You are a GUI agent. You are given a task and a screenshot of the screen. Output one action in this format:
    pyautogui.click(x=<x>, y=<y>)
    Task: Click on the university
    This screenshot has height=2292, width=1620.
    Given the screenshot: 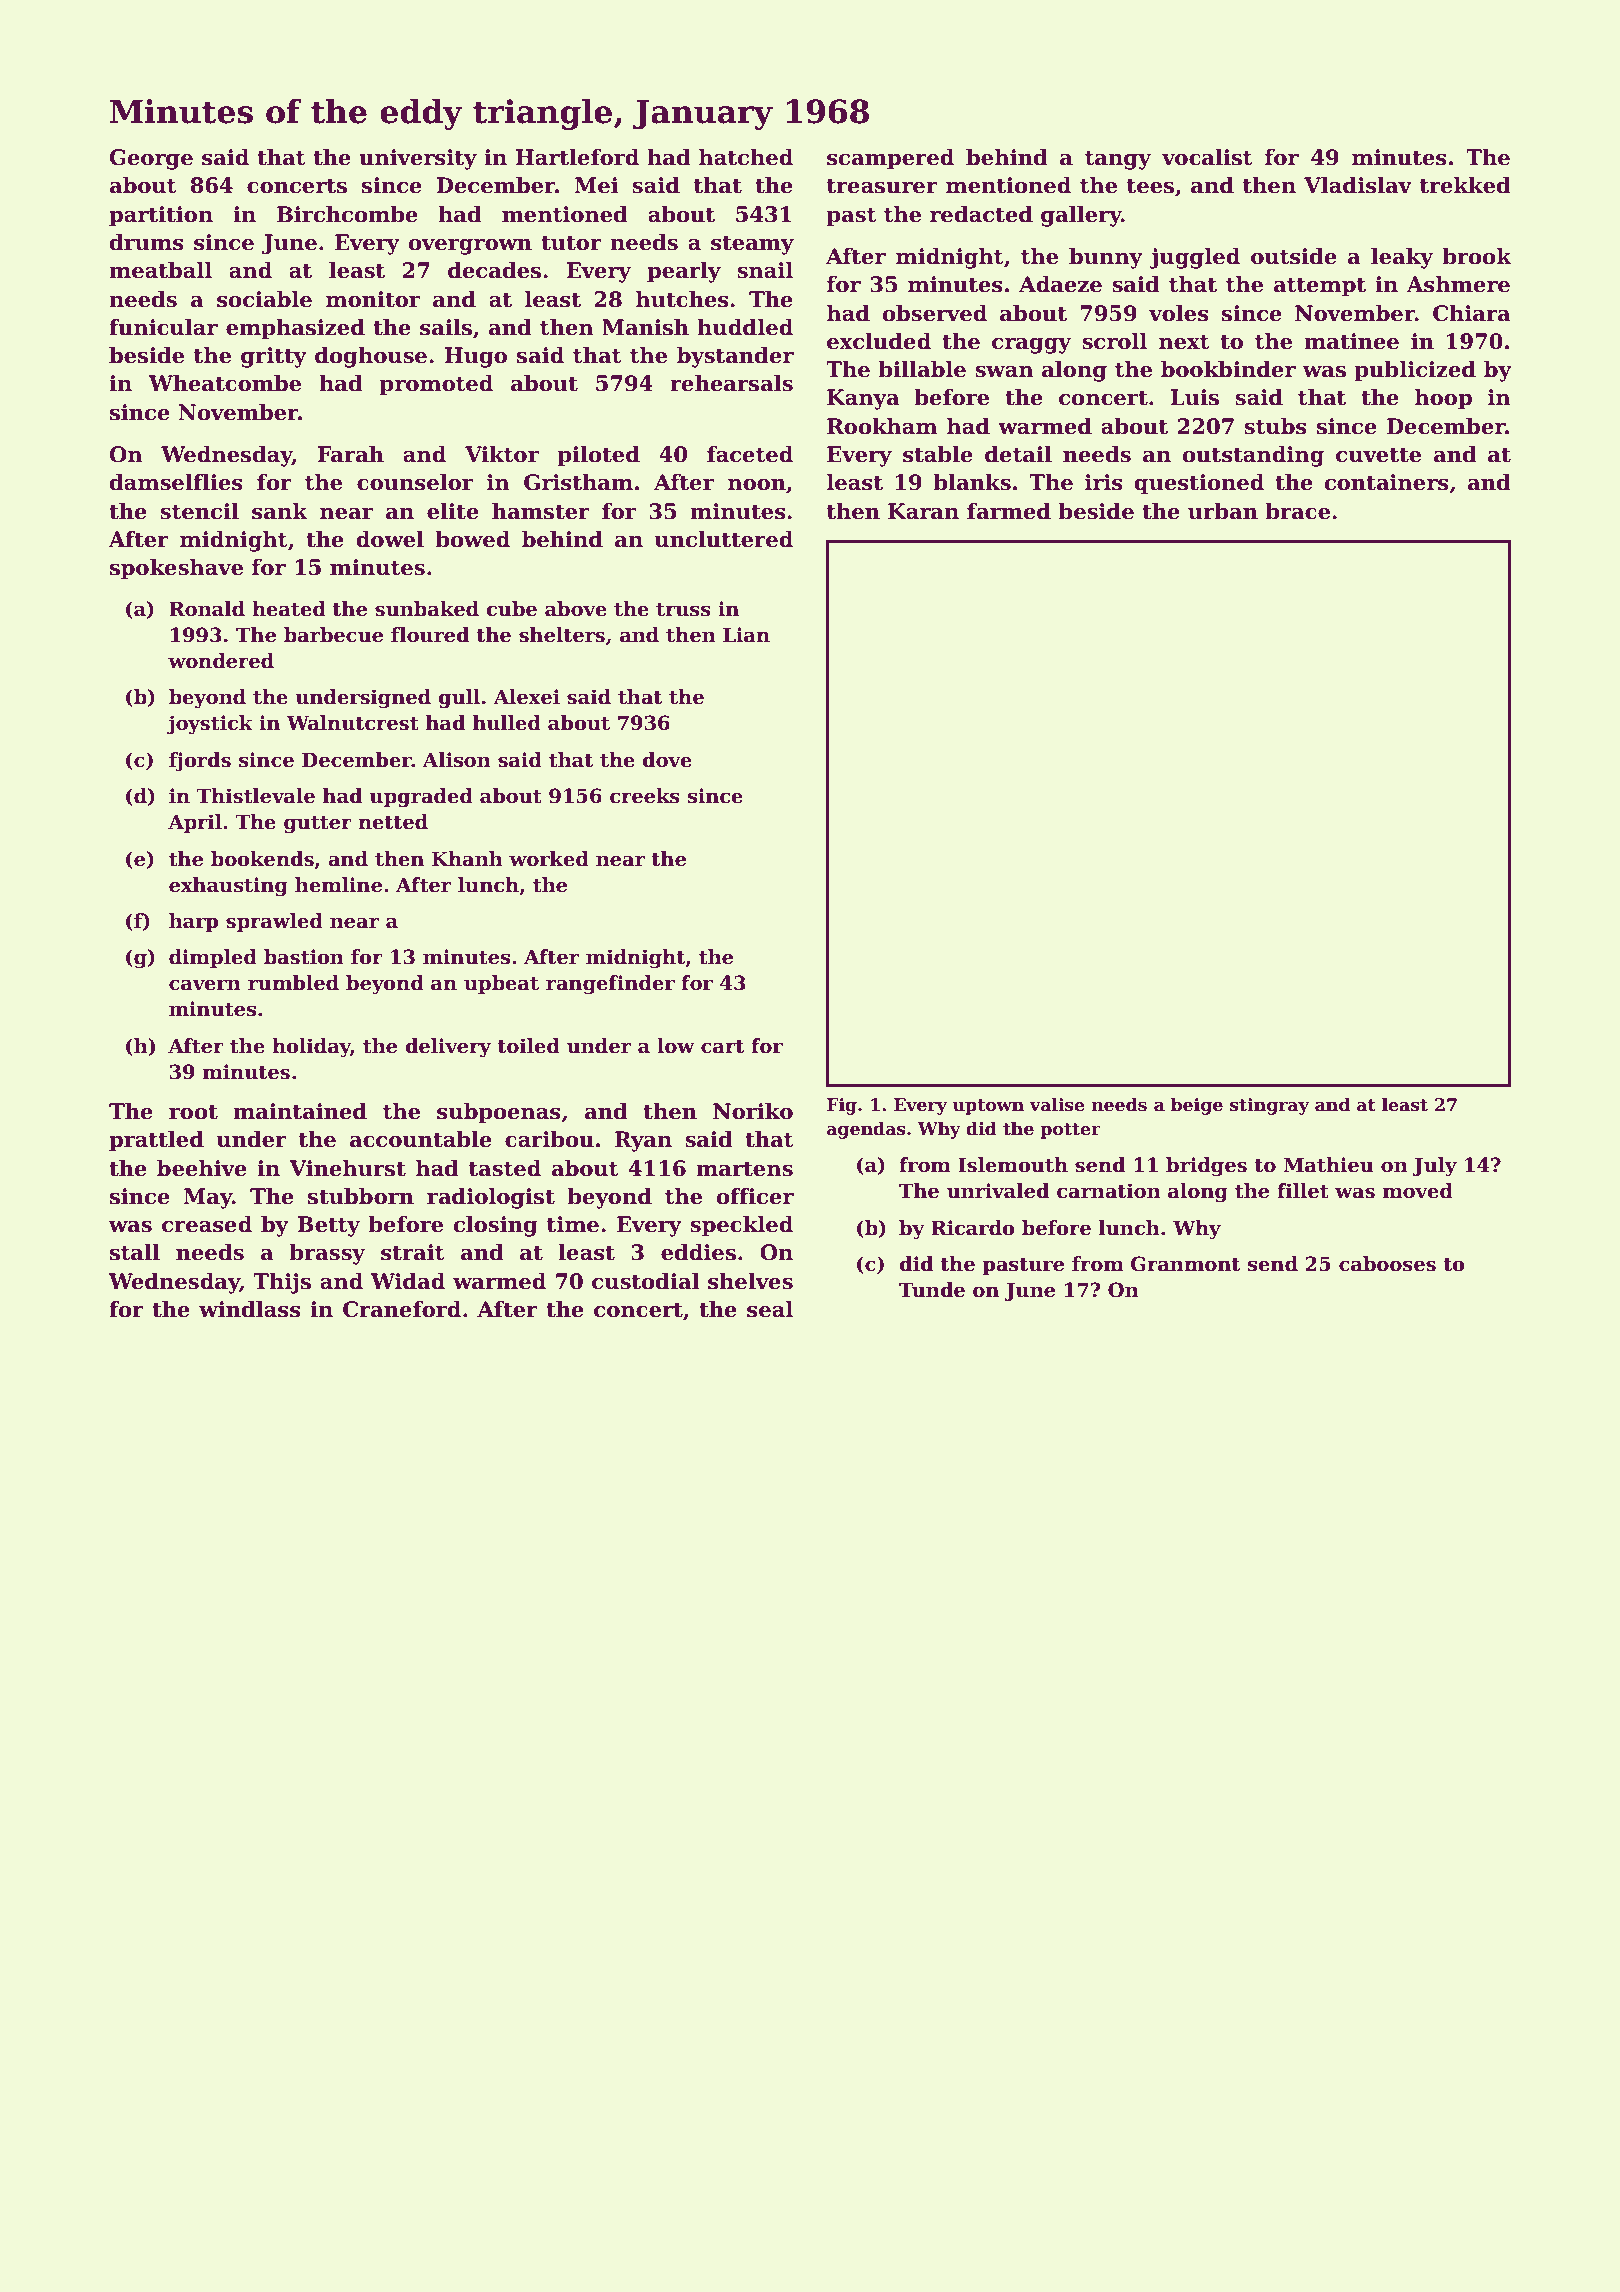 What is the action you would take?
    pyautogui.click(x=418, y=159)
